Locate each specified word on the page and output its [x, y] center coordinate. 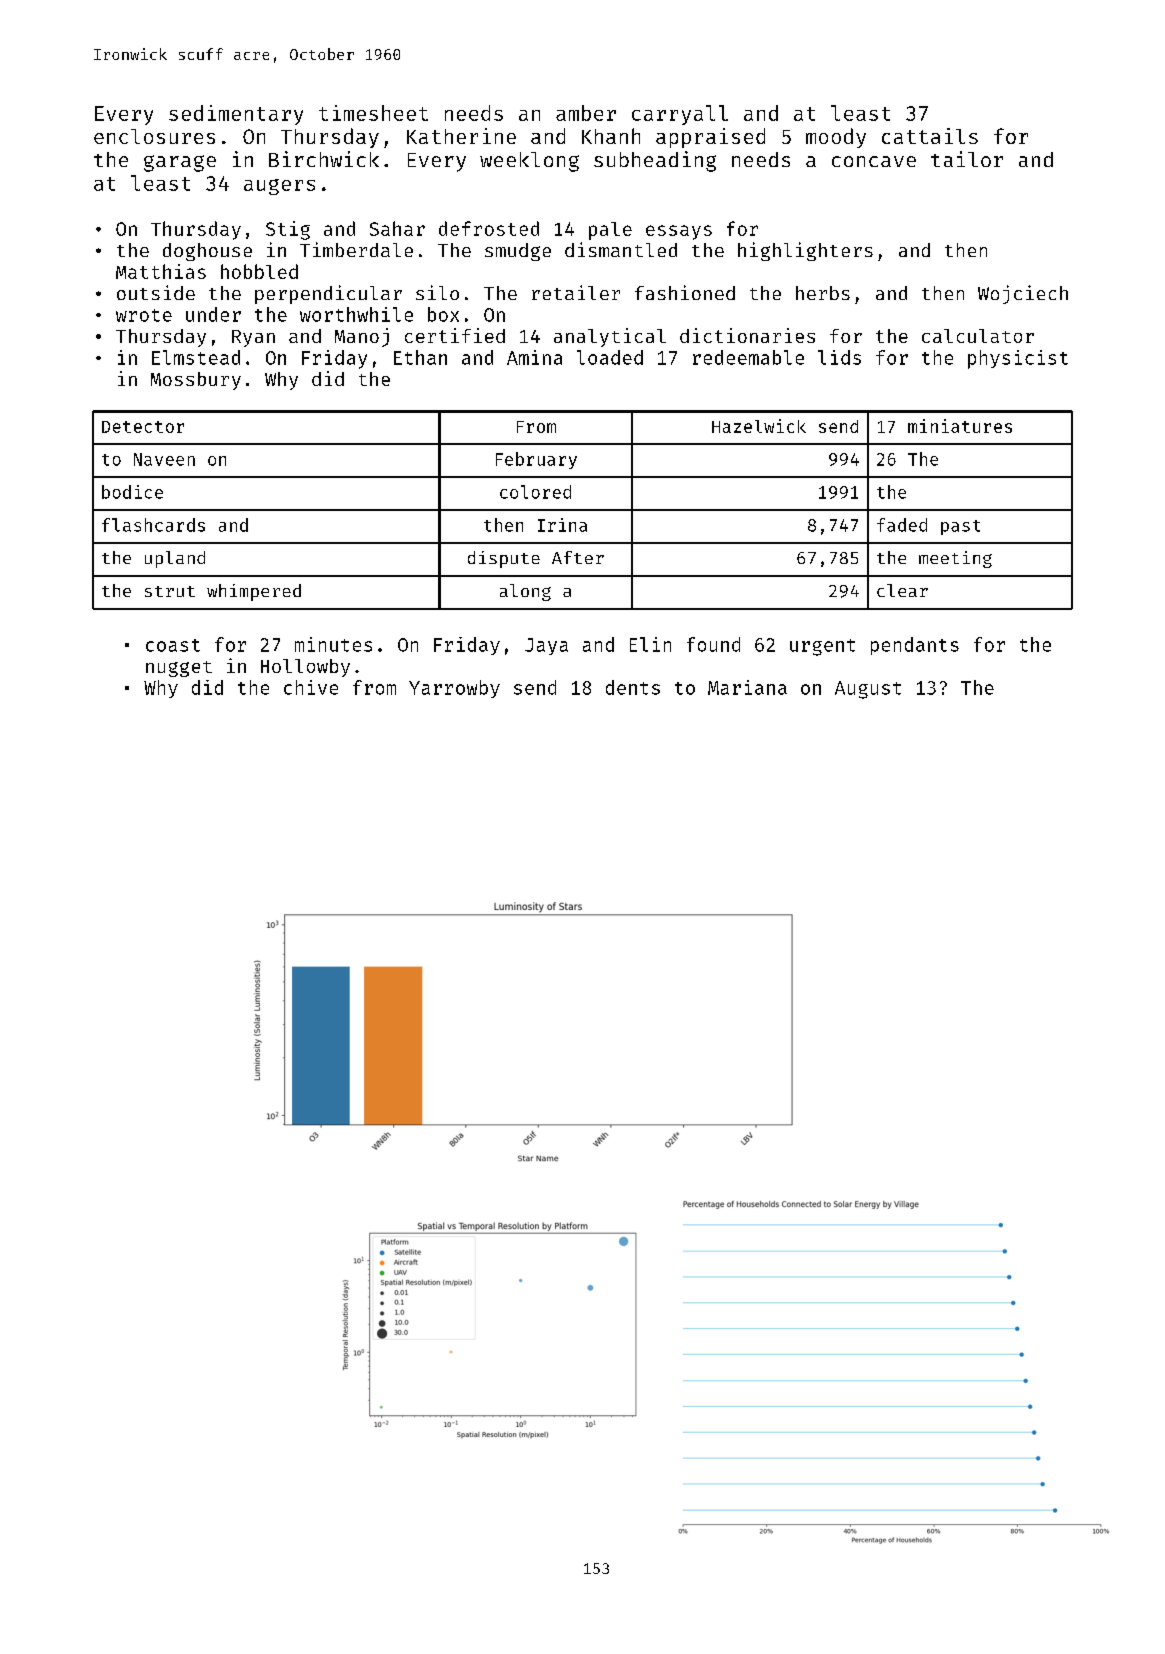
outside [156, 292]
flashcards [153, 525]
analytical [610, 337]
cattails [930, 136]
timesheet [373, 113]
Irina [562, 525]
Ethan [420, 357]
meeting [955, 559]
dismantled [621, 249]
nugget [179, 669]
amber [586, 113]
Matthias [161, 271]
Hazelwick [759, 426]
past [960, 527]
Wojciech [1023, 294]
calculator [978, 336]
